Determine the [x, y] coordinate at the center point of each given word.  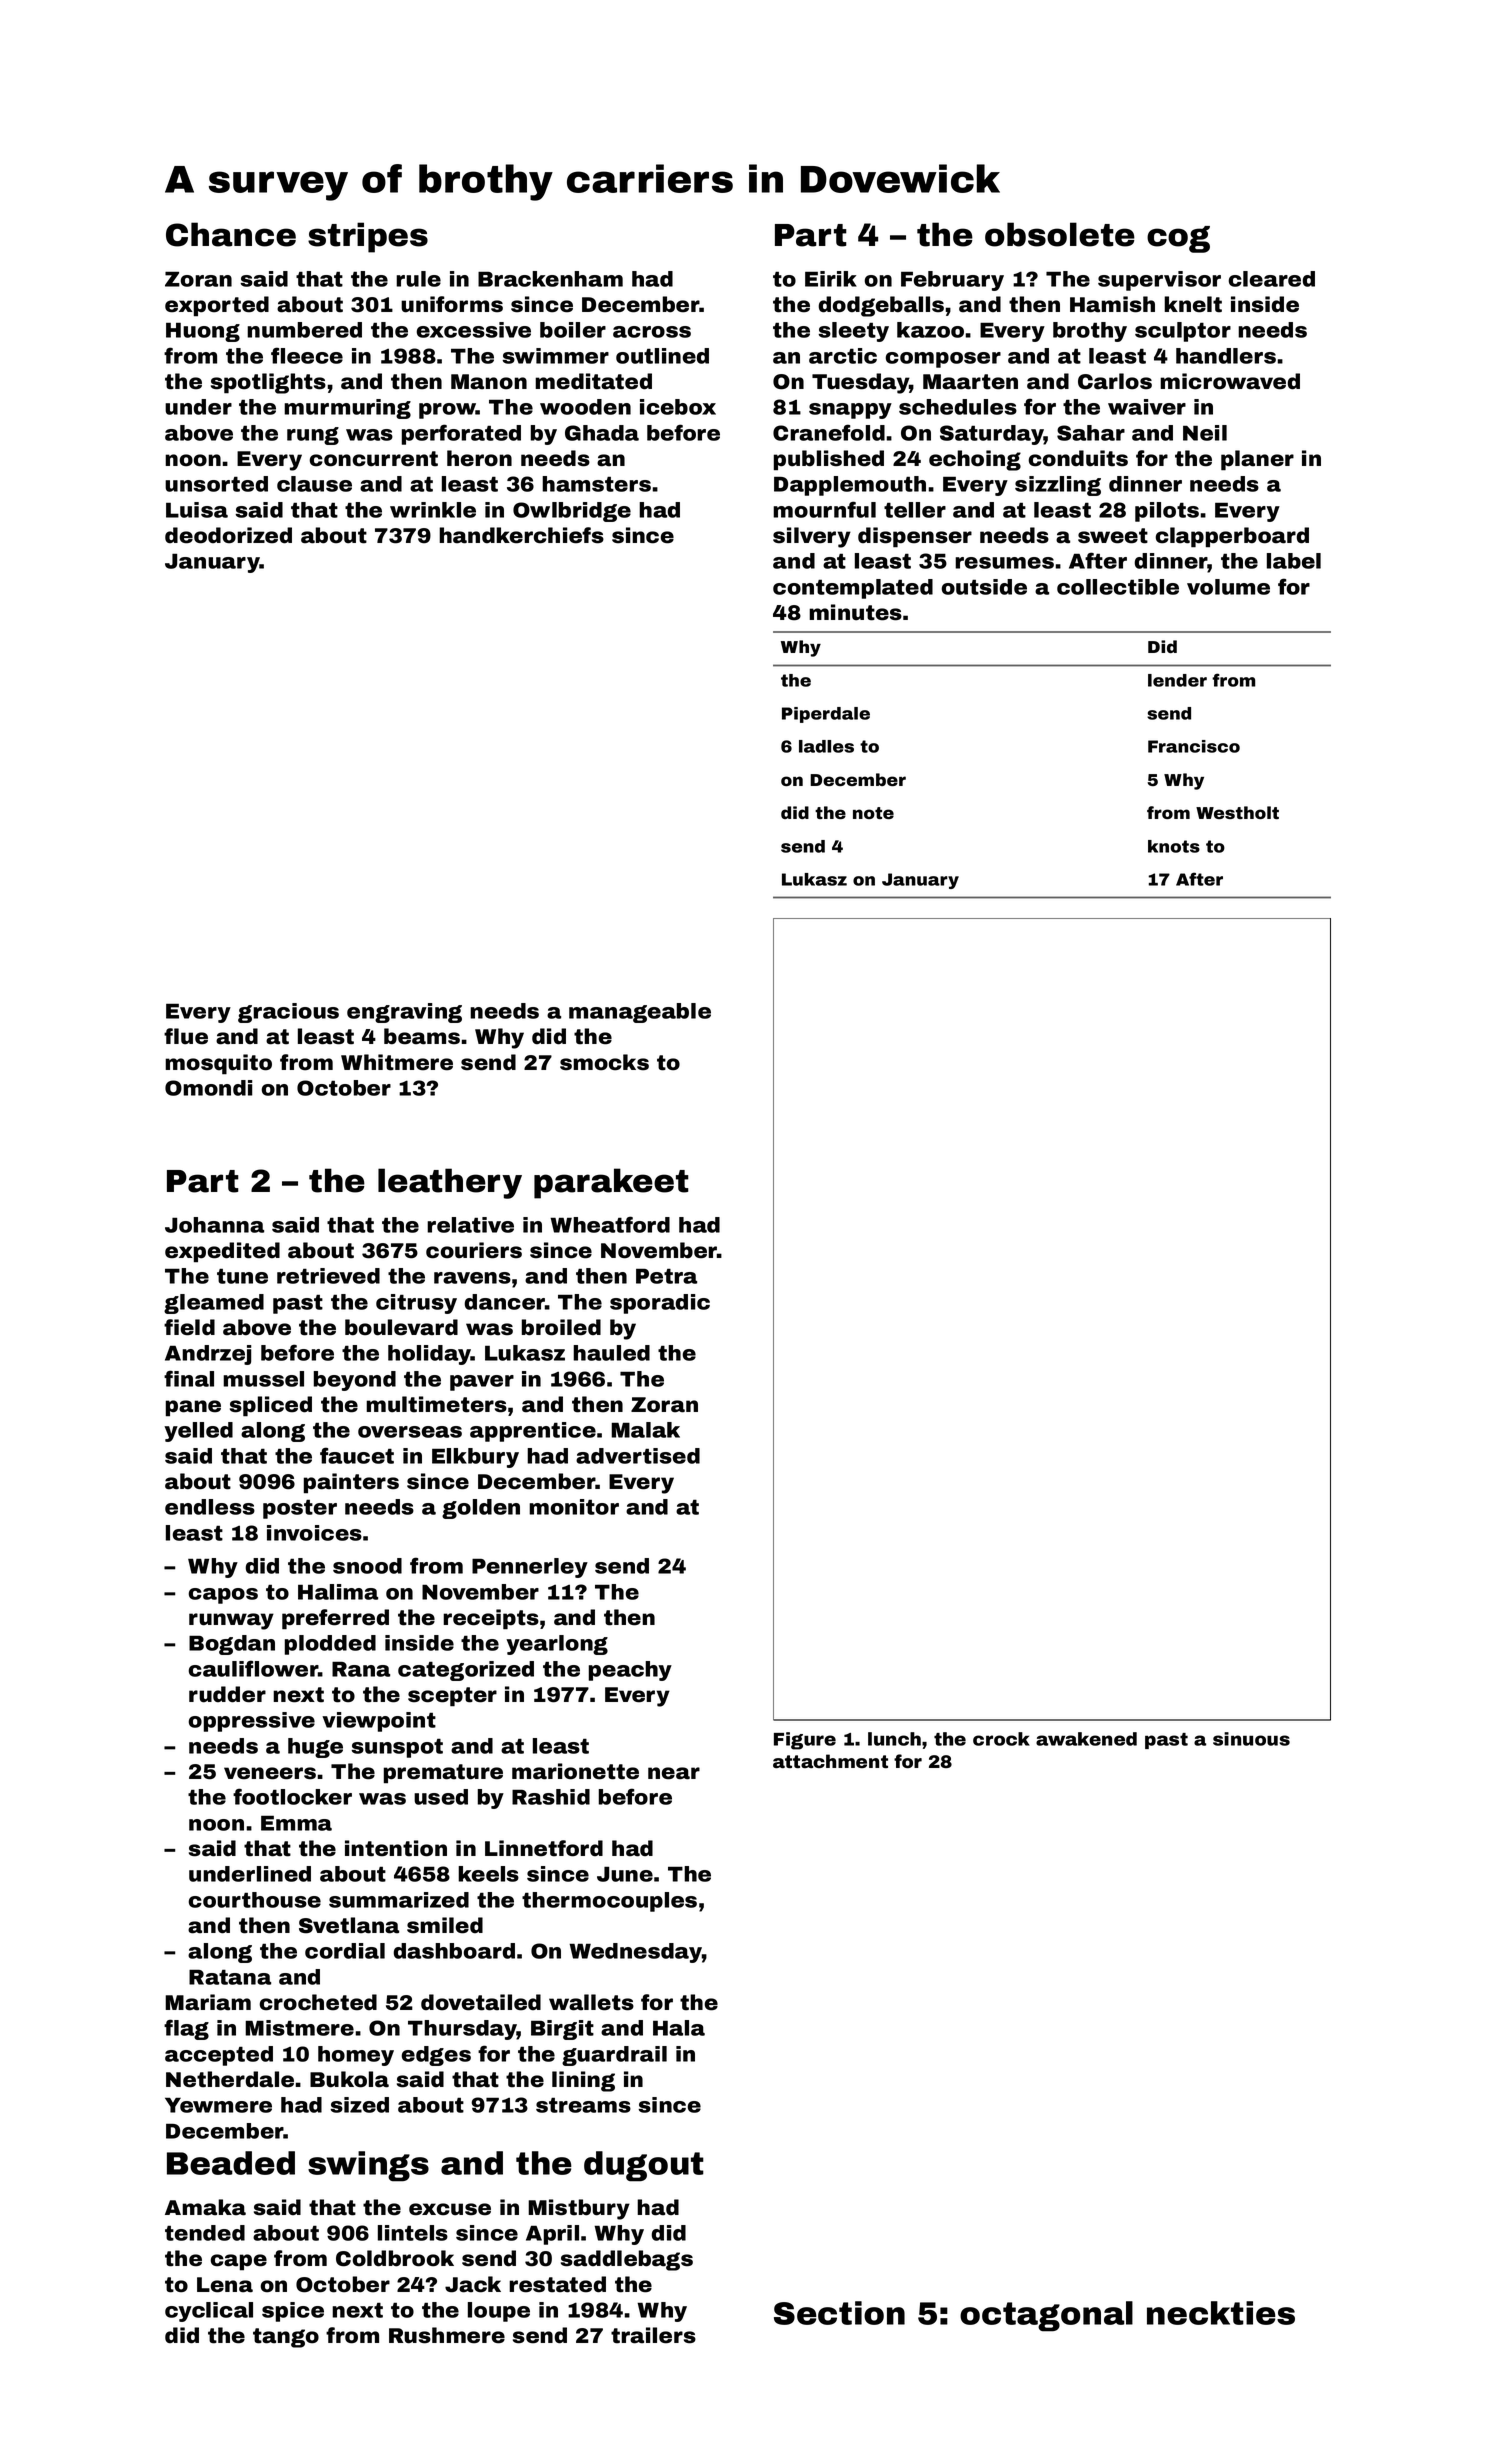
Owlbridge [572, 512]
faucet [357, 1455]
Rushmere [447, 2335]
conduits [1078, 458]
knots [1174, 846]
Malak [645, 1430]
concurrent [373, 459]
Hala [679, 2028]
